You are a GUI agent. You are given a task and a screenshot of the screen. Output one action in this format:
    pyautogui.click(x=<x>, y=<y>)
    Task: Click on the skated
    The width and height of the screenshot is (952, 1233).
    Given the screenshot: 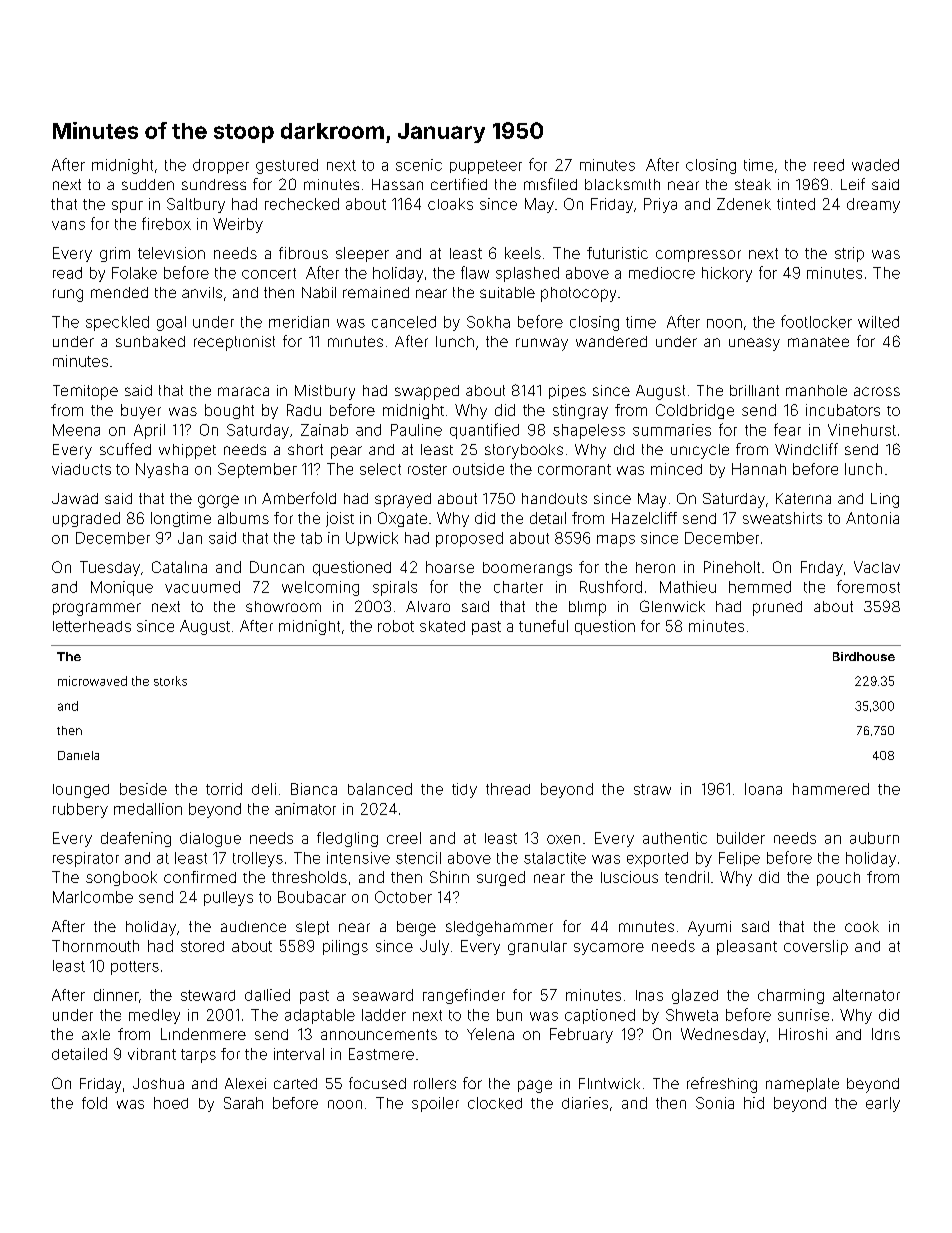 What is the action you would take?
    pyautogui.click(x=442, y=626)
